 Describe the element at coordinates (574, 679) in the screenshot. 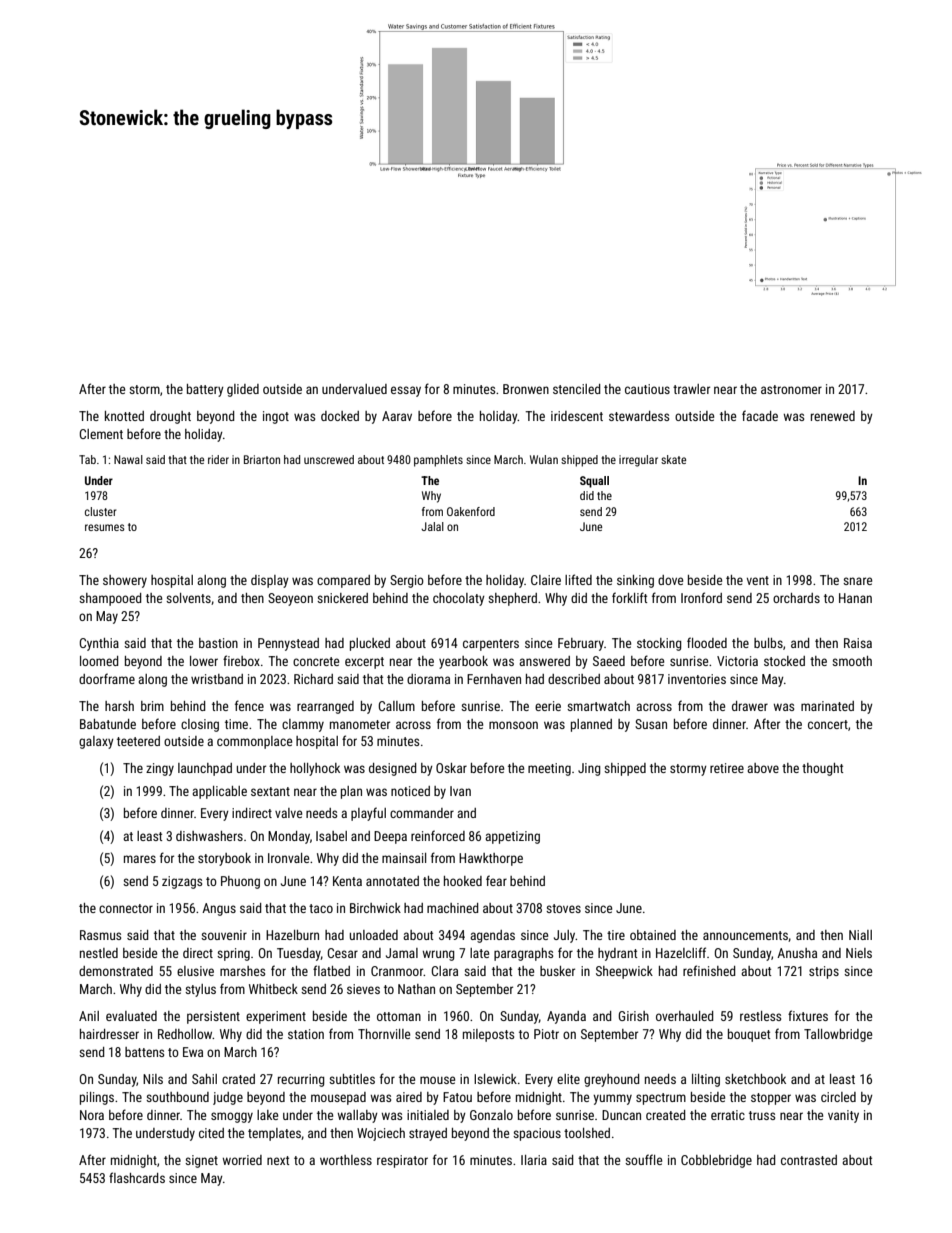

I see `described` at that location.
